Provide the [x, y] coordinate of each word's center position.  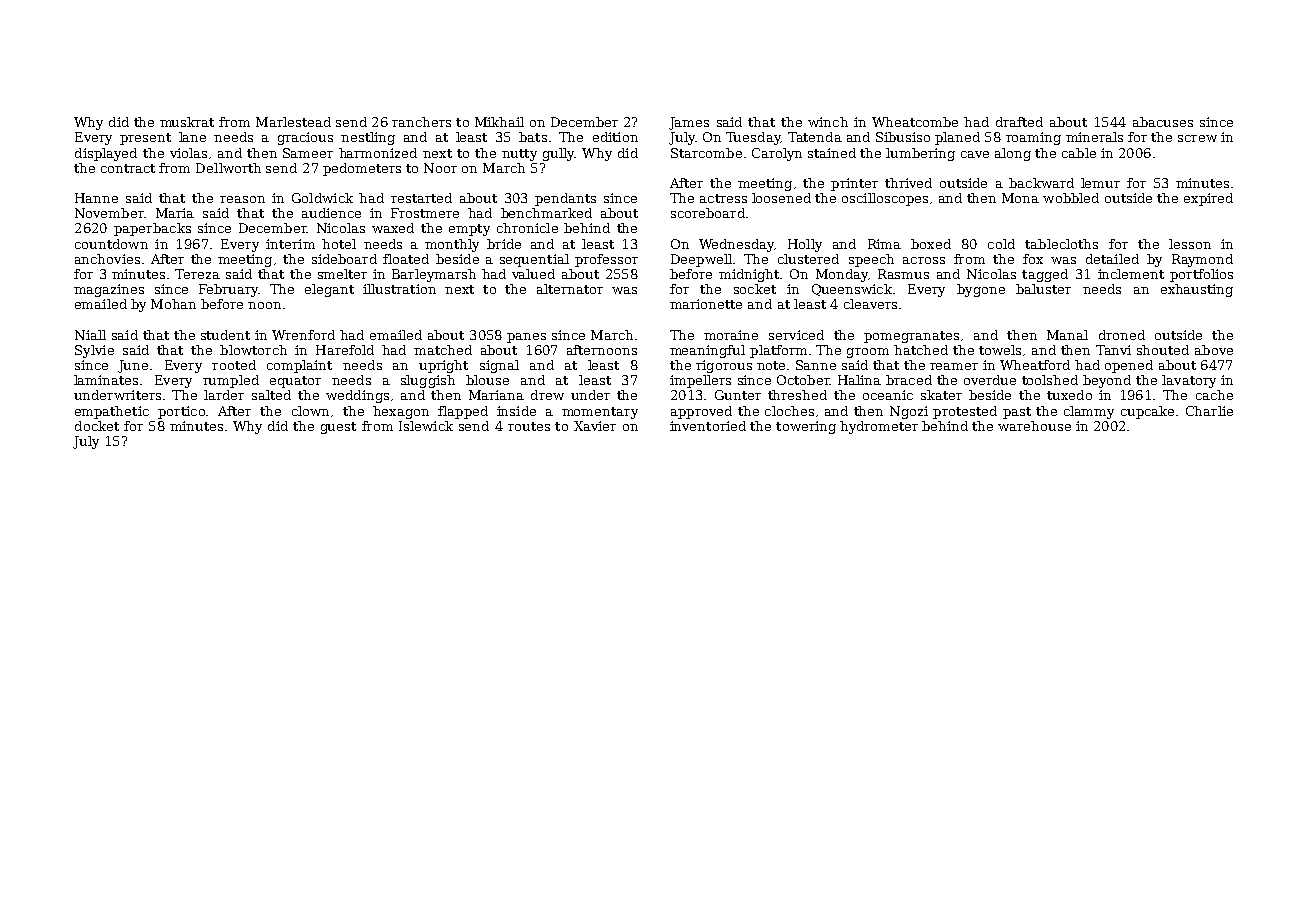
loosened [781, 198]
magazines [109, 290]
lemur [1100, 183]
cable [1079, 153]
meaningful [707, 351]
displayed [106, 154]
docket [97, 426]
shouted [1163, 350]
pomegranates [911, 337]
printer [854, 184]
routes [529, 426]
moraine [731, 335]
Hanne [96, 198]
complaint [299, 366]
